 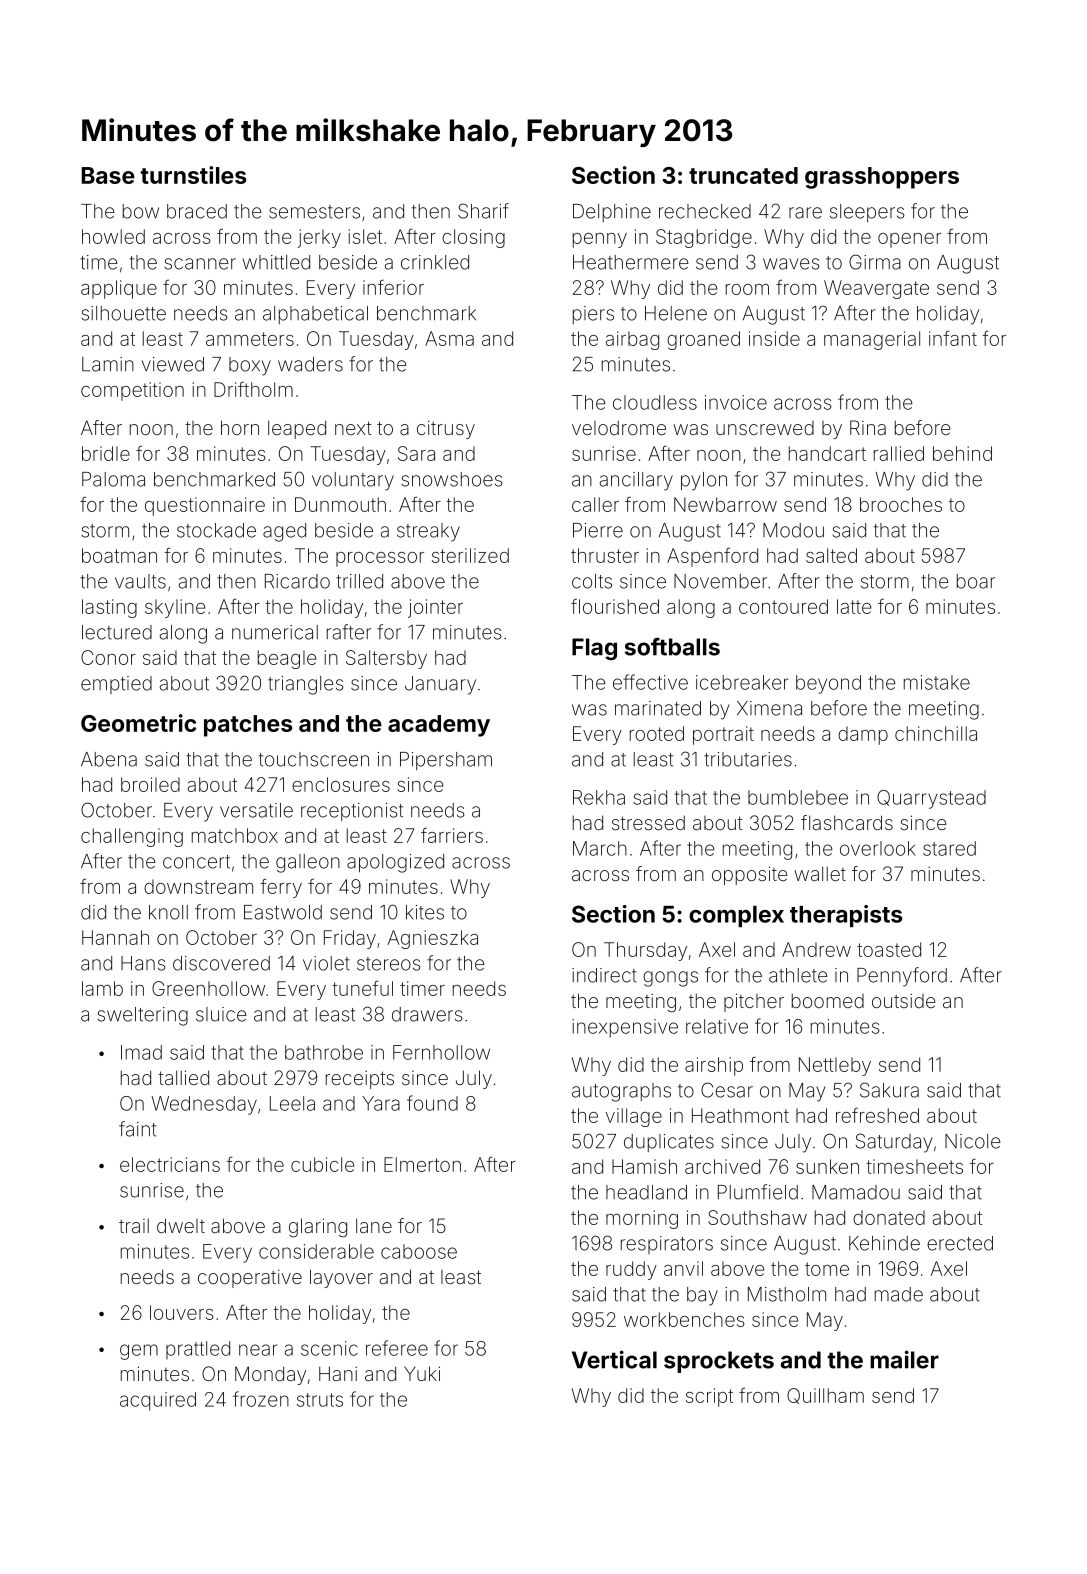 What do you see at coordinates (427, 1014) in the image?
I see `drawers` at bounding box center [427, 1014].
